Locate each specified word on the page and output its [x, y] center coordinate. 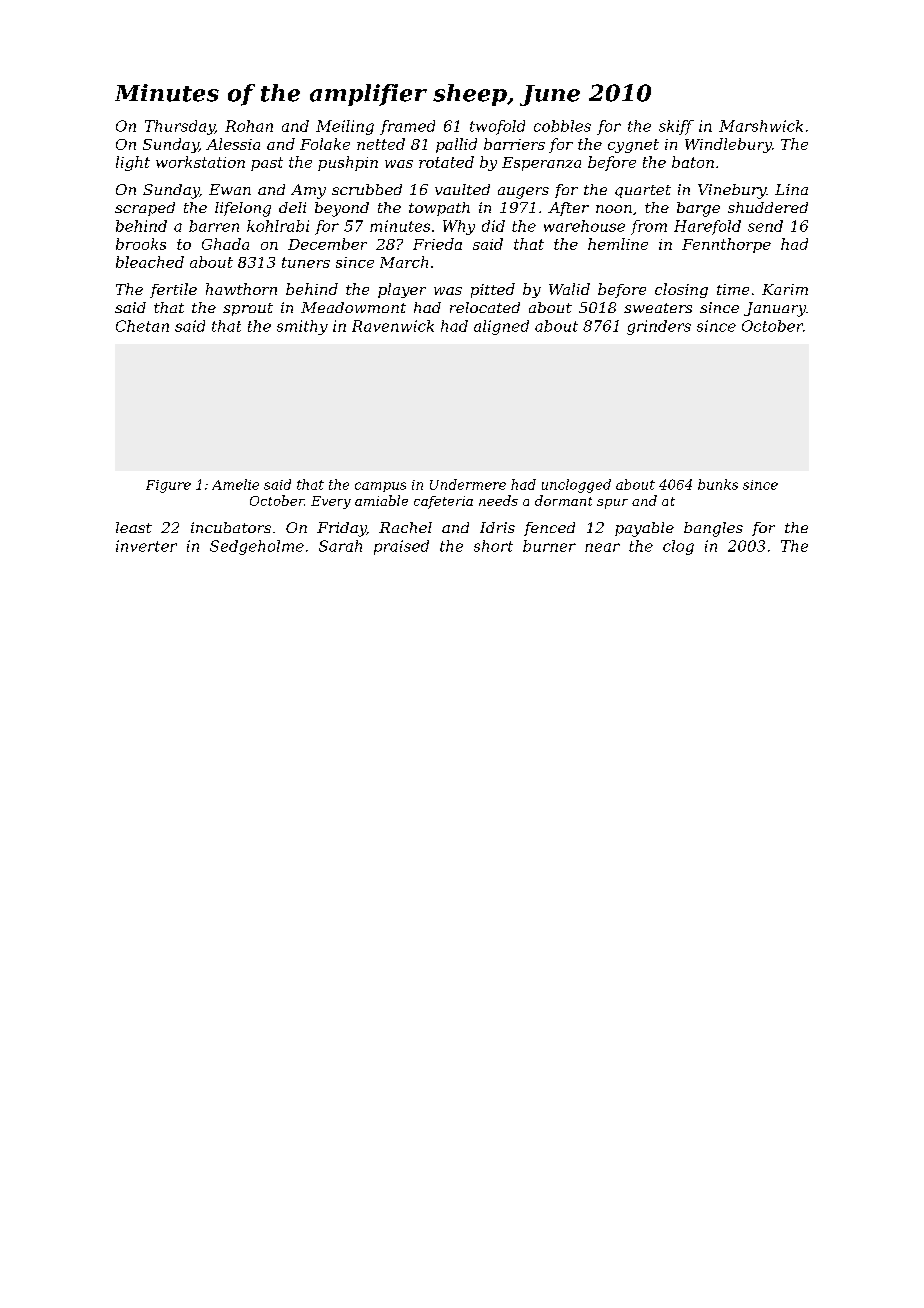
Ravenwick [393, 326]
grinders [659, 327]
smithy [302, 327]
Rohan [249, 126]
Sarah [340, 546]
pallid [456, 145]
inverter [146, 546]
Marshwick [761, 126]
